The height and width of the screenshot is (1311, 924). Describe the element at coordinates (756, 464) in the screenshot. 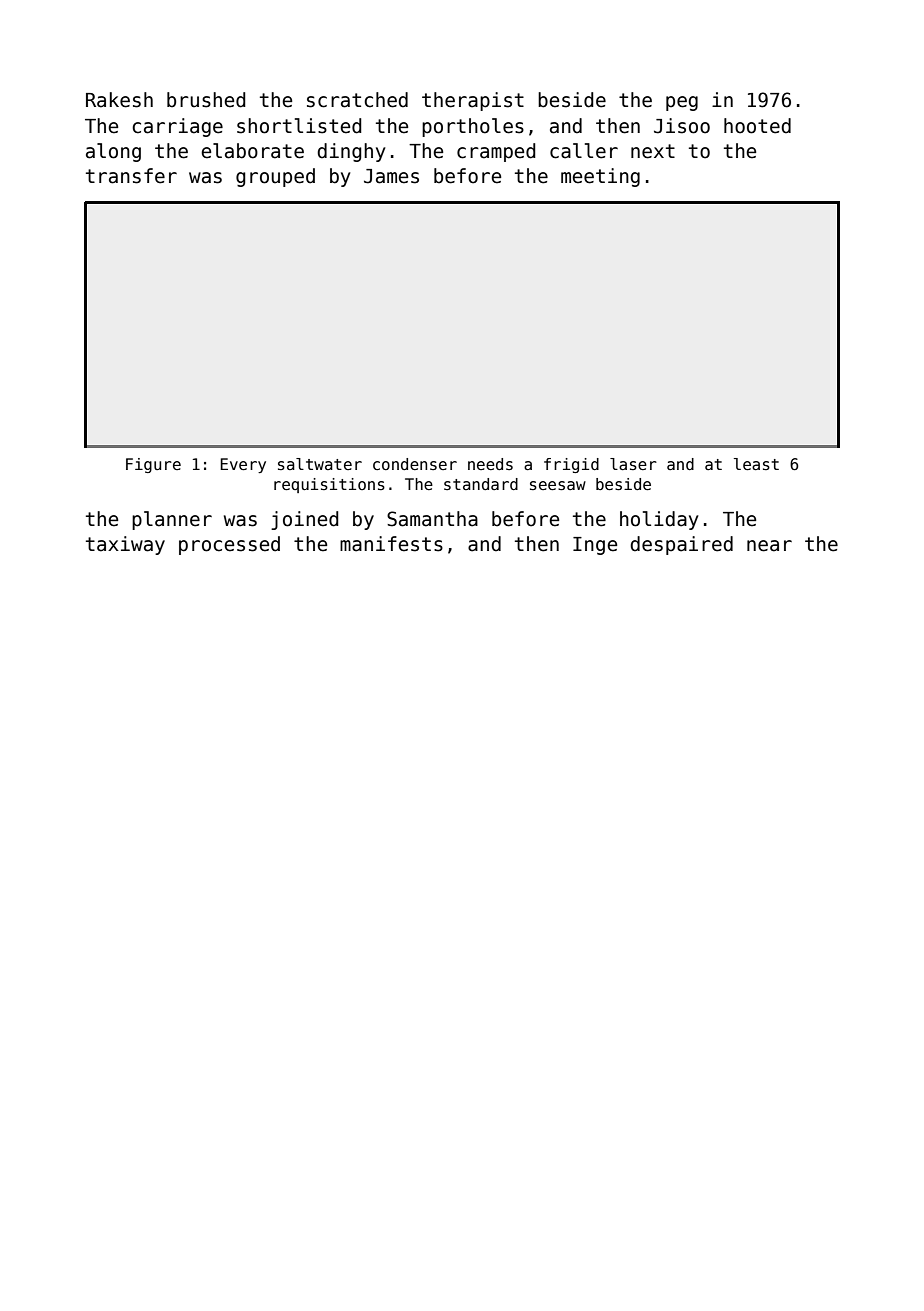

I see `least` at that location.
